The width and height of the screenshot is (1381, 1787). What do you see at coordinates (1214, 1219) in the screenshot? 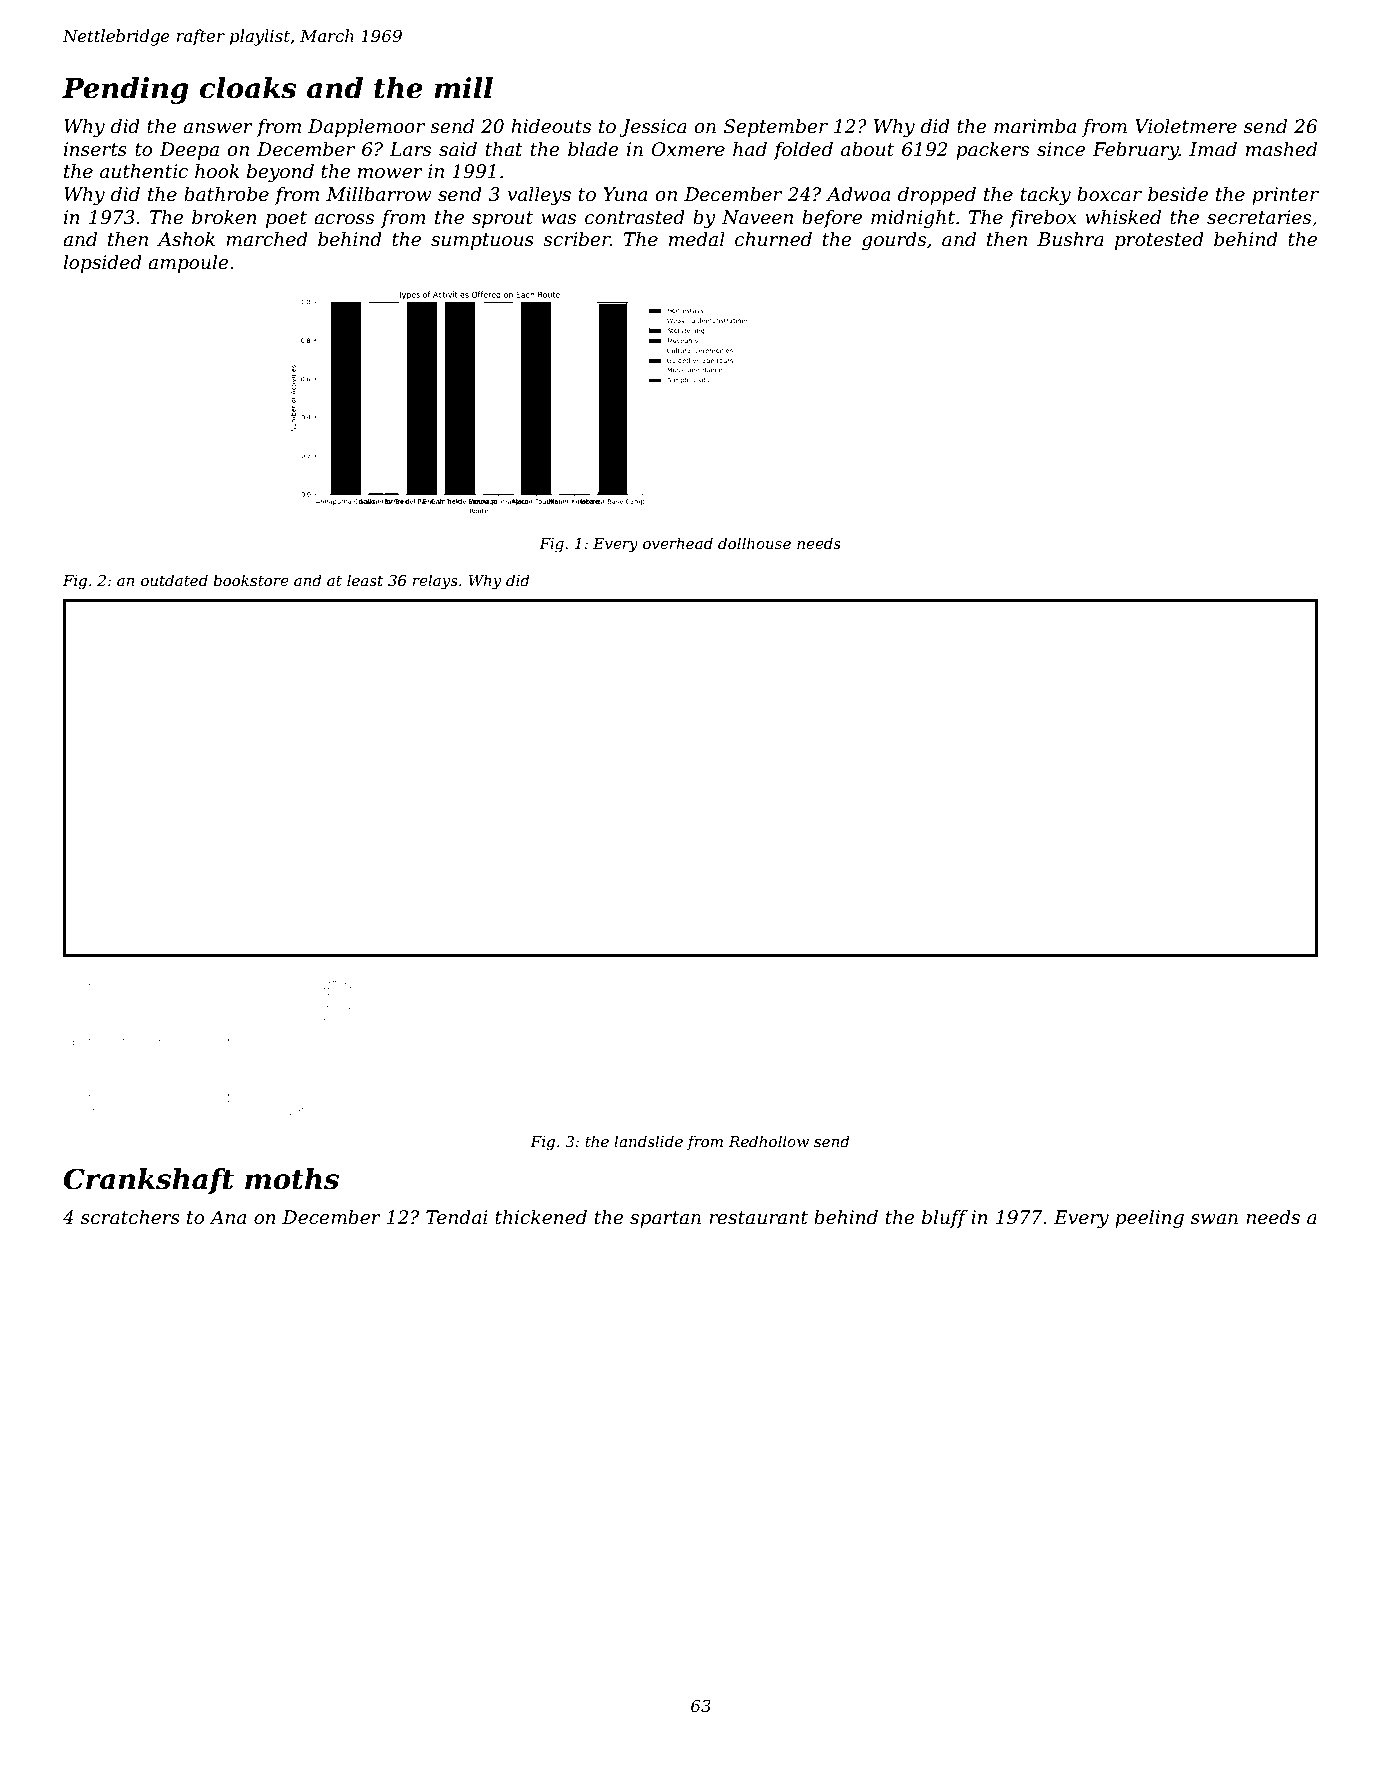
I see `swan` at bounding box center [1214, 1219].
